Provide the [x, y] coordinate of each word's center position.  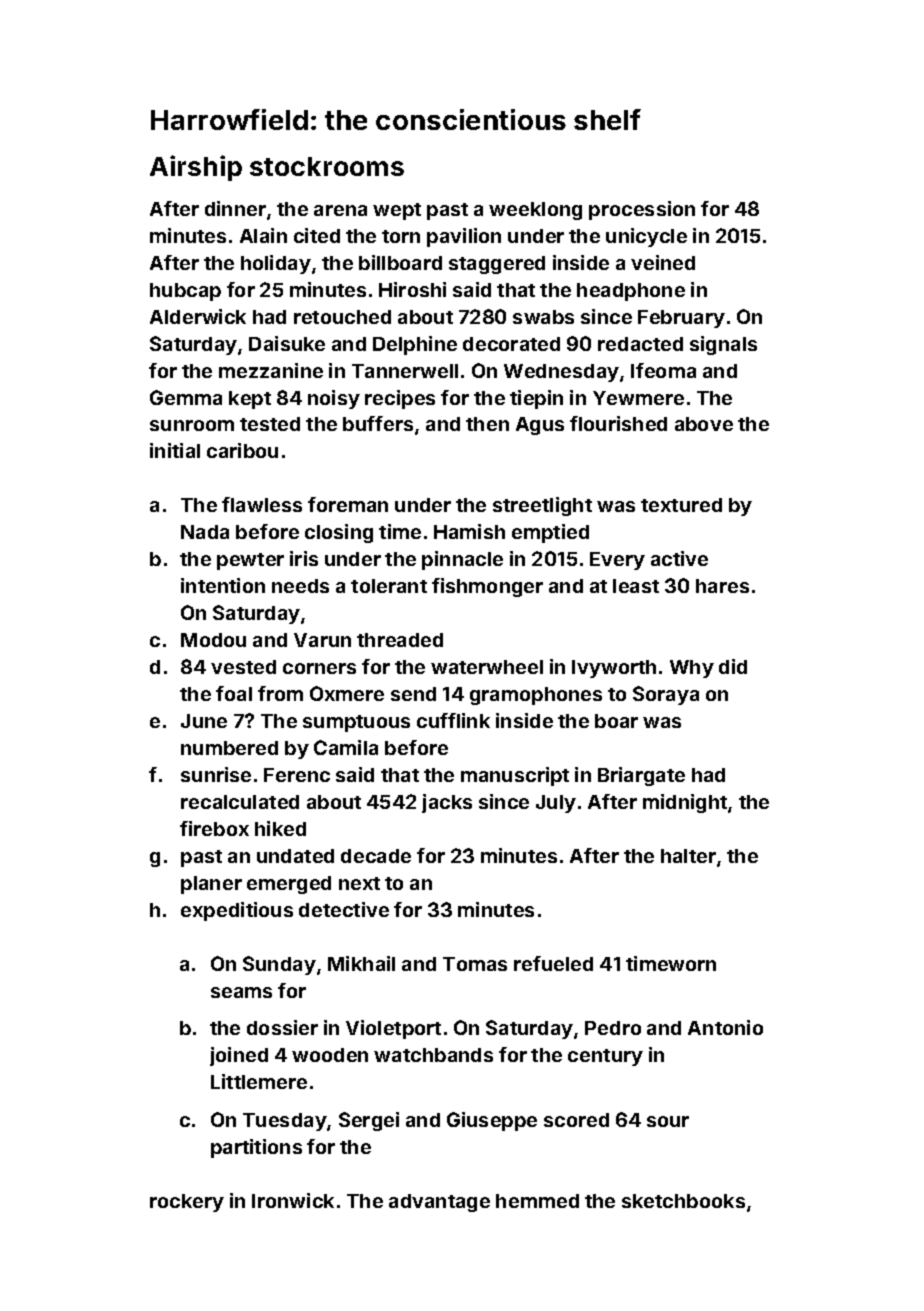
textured [681, 505]
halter [688, 856]
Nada [205, 532]
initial [175, 450]
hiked [280, 828]
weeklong [535, 211]
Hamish [469, 531]
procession [642, 210]
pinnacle [462, 560]
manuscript [515, 776]
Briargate [641, 776]
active [679, 558]
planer [211, 885]
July [556, 804]
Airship [196, 168]
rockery [187, 1203]
